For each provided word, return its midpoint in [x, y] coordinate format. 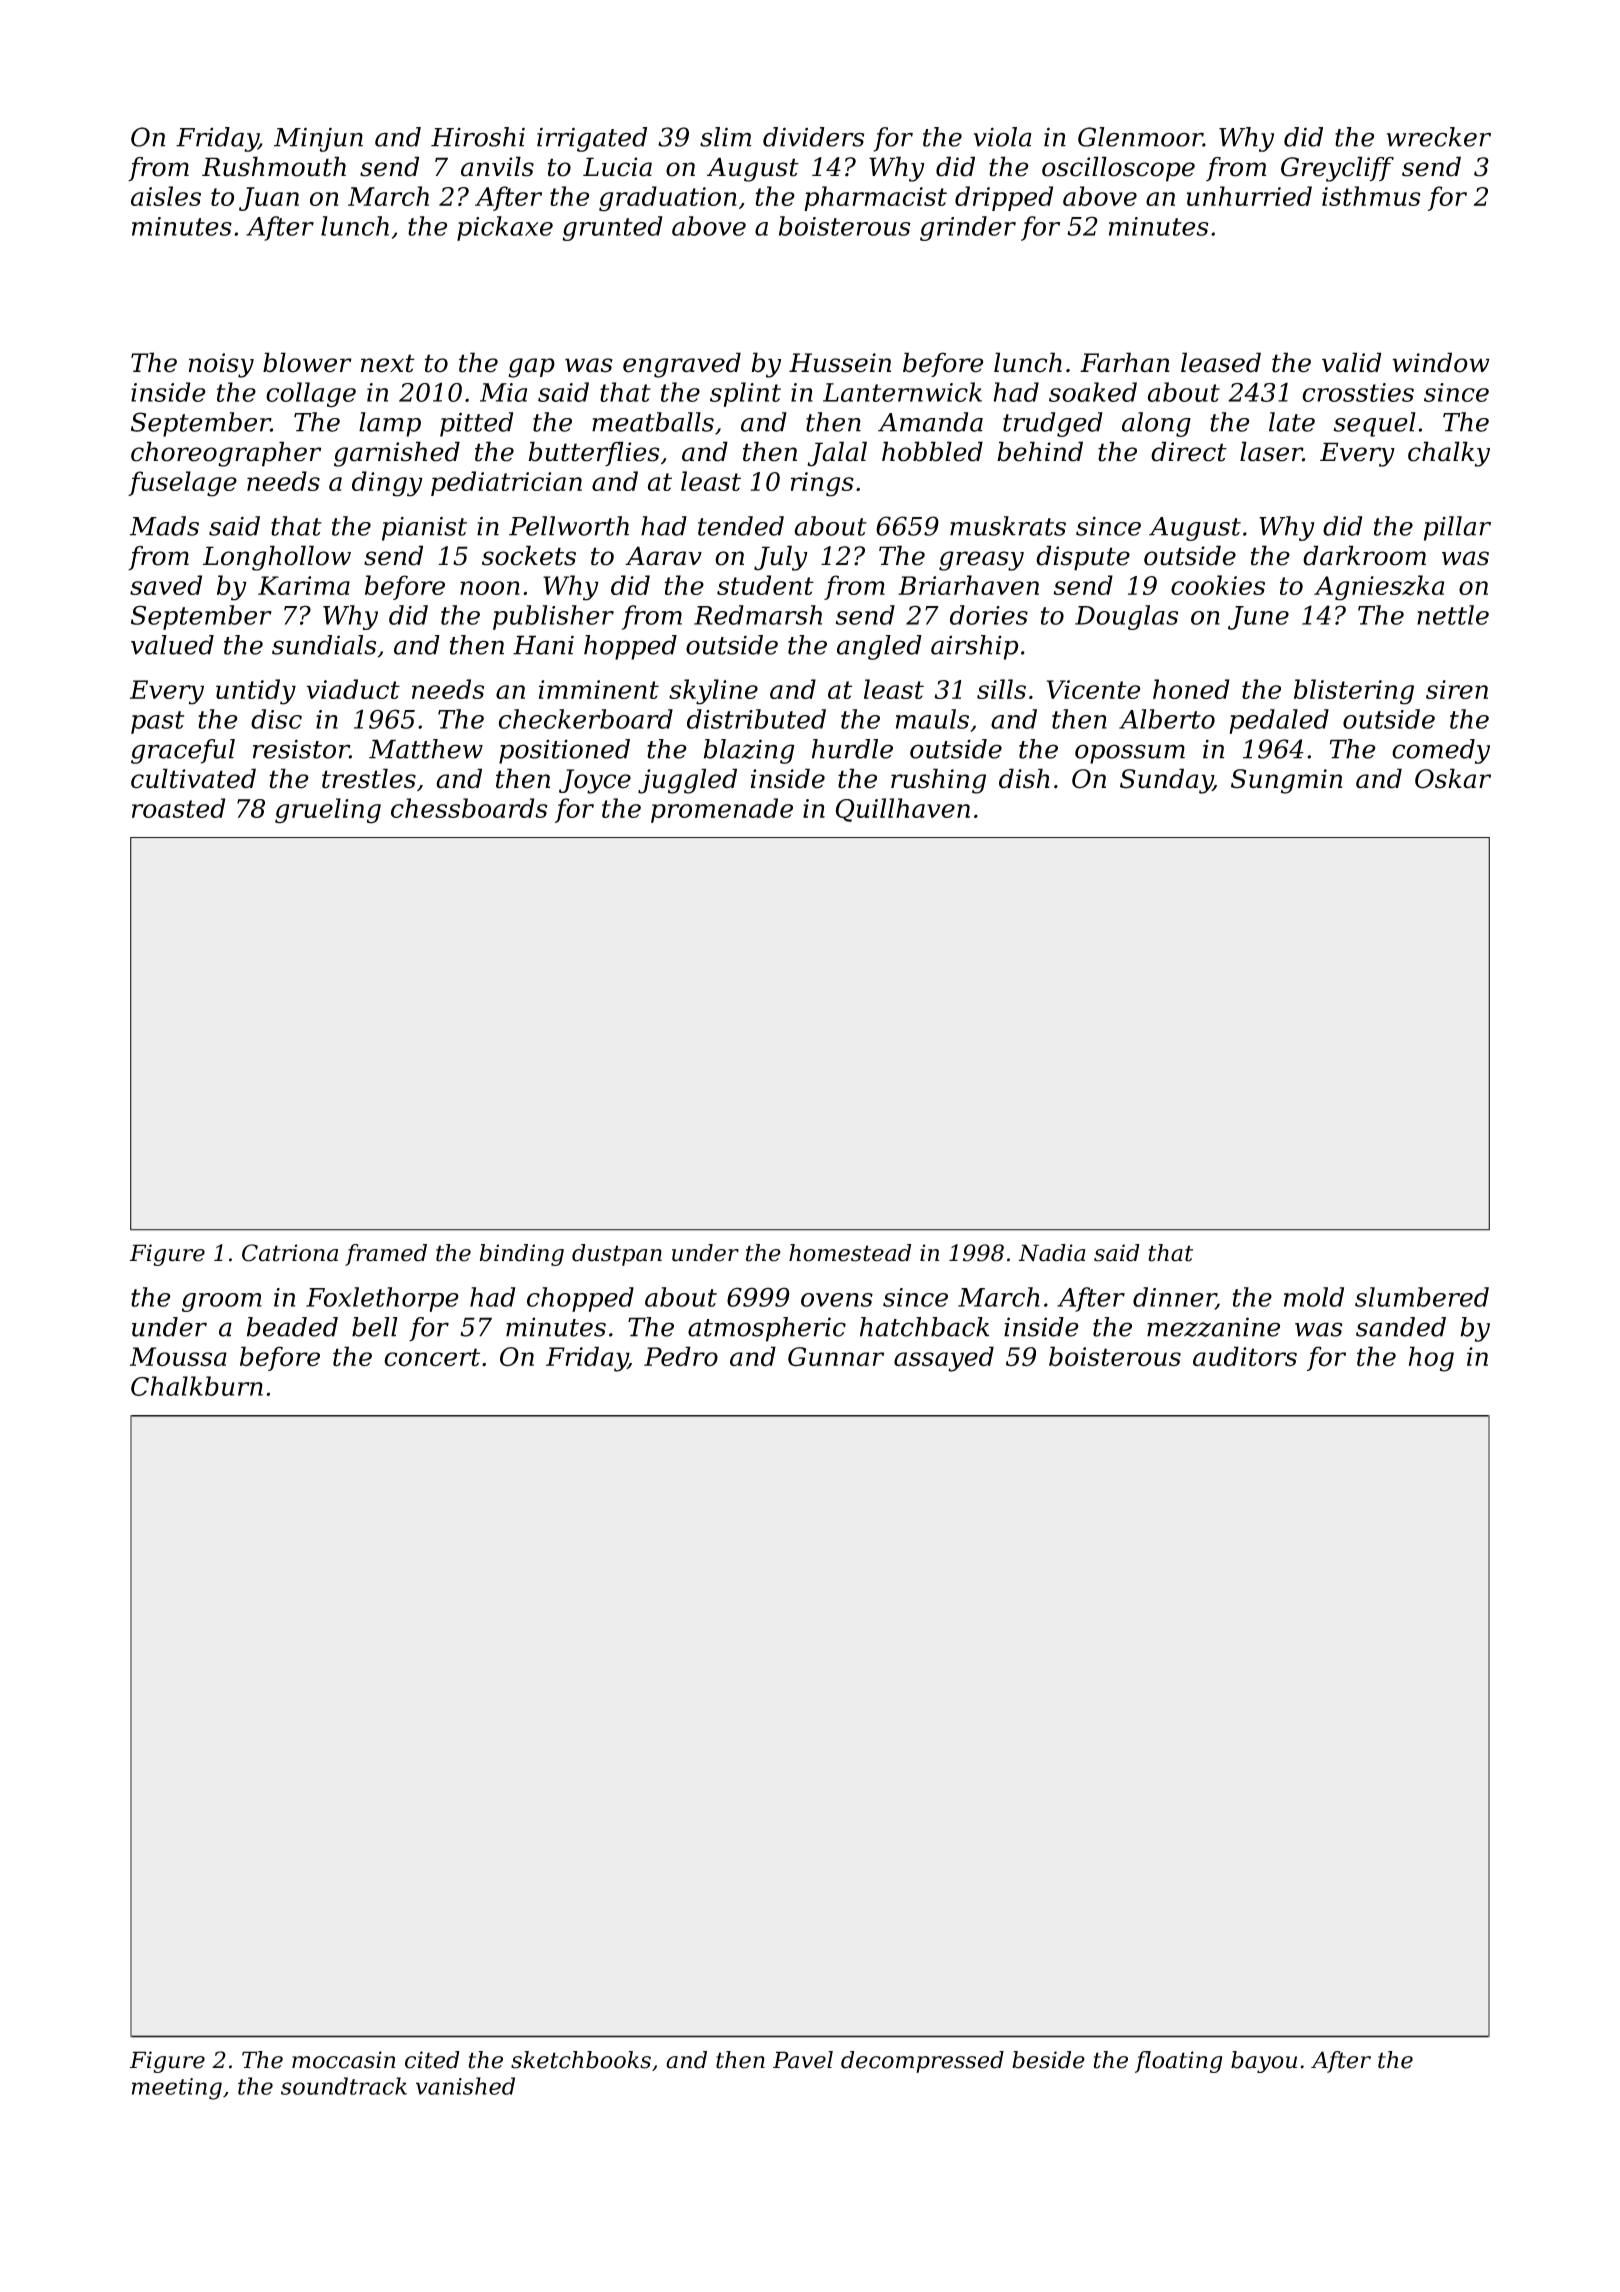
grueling [328, 811]
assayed [944, 1359]
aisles [166, 196]
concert [432, 1357]
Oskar [1453, 778]
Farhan [1125, 362]
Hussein [840, 363]
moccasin [344, 2060]
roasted [178, 808]
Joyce [595, 781]
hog [1431, 1359]
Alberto [1167, 719]
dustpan [617, 1255]
